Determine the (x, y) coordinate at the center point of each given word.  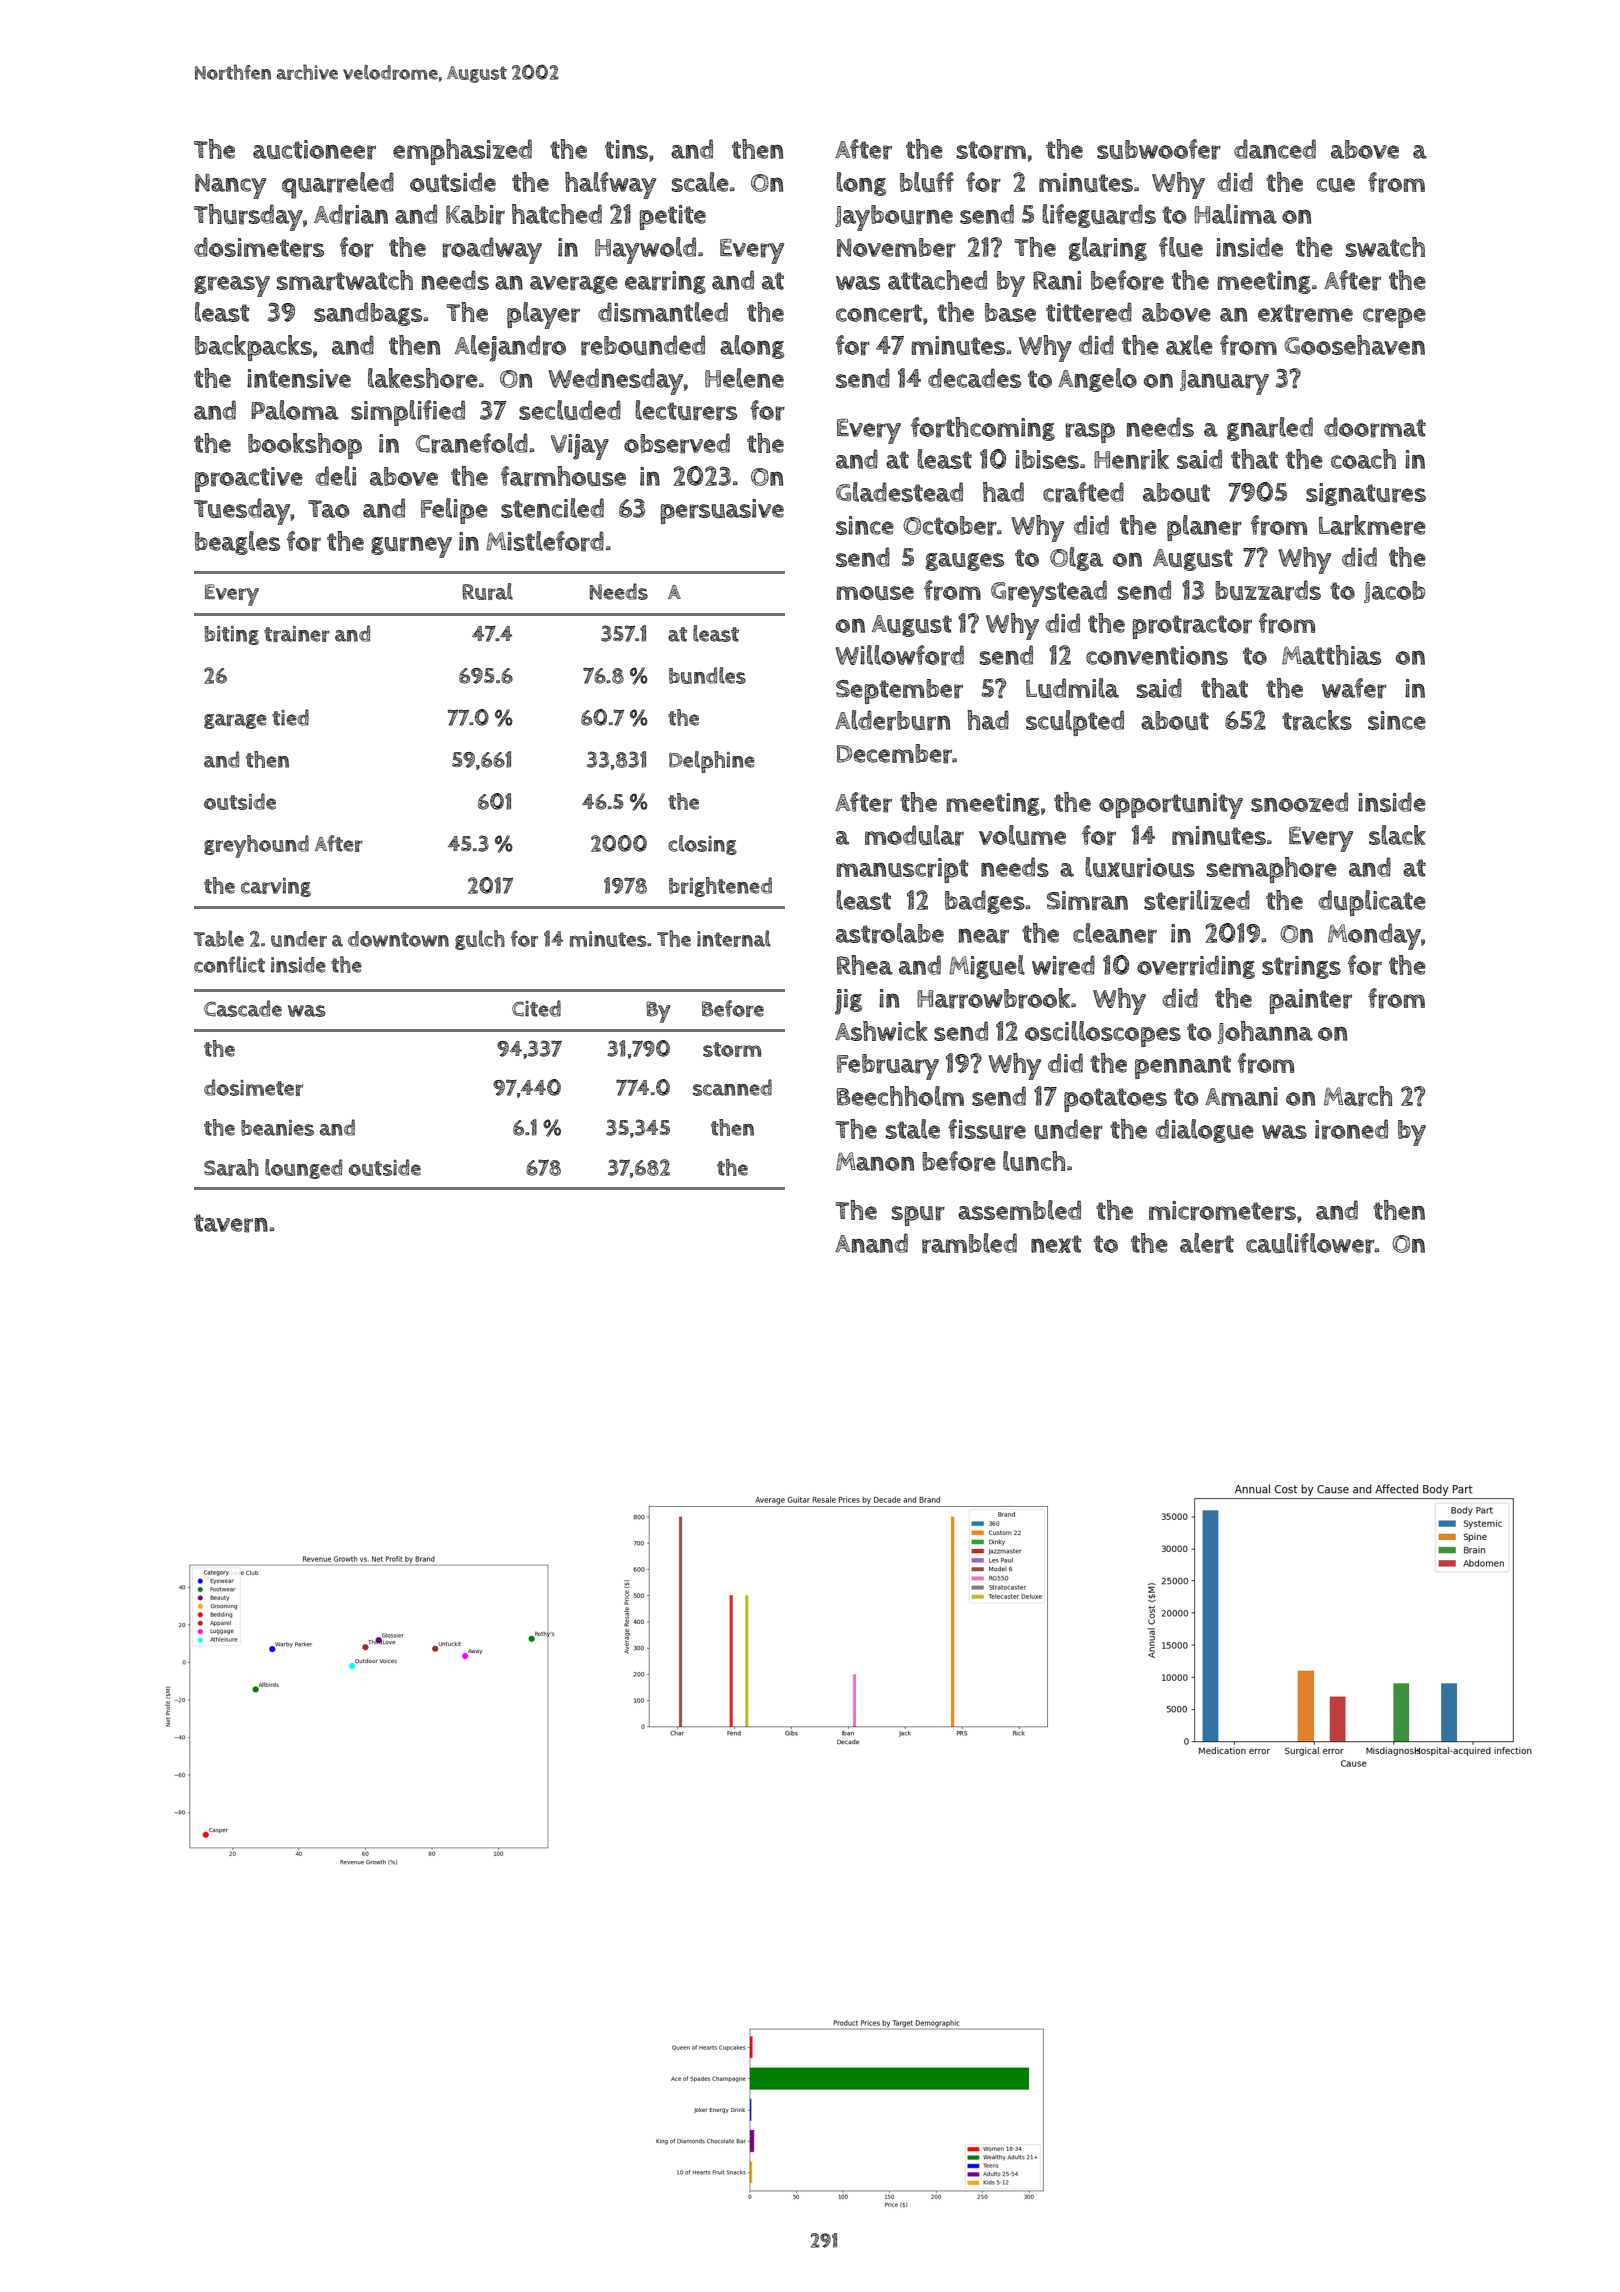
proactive (249, 479)
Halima (1235, 214)
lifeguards (1099, 216)
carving (276, 887)
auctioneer (314, 150)
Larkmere (1372, 525)
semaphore (1272, 870)
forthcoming (983, 429)
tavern (231, 1223)
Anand (871, 1243)
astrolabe (890, 933)
